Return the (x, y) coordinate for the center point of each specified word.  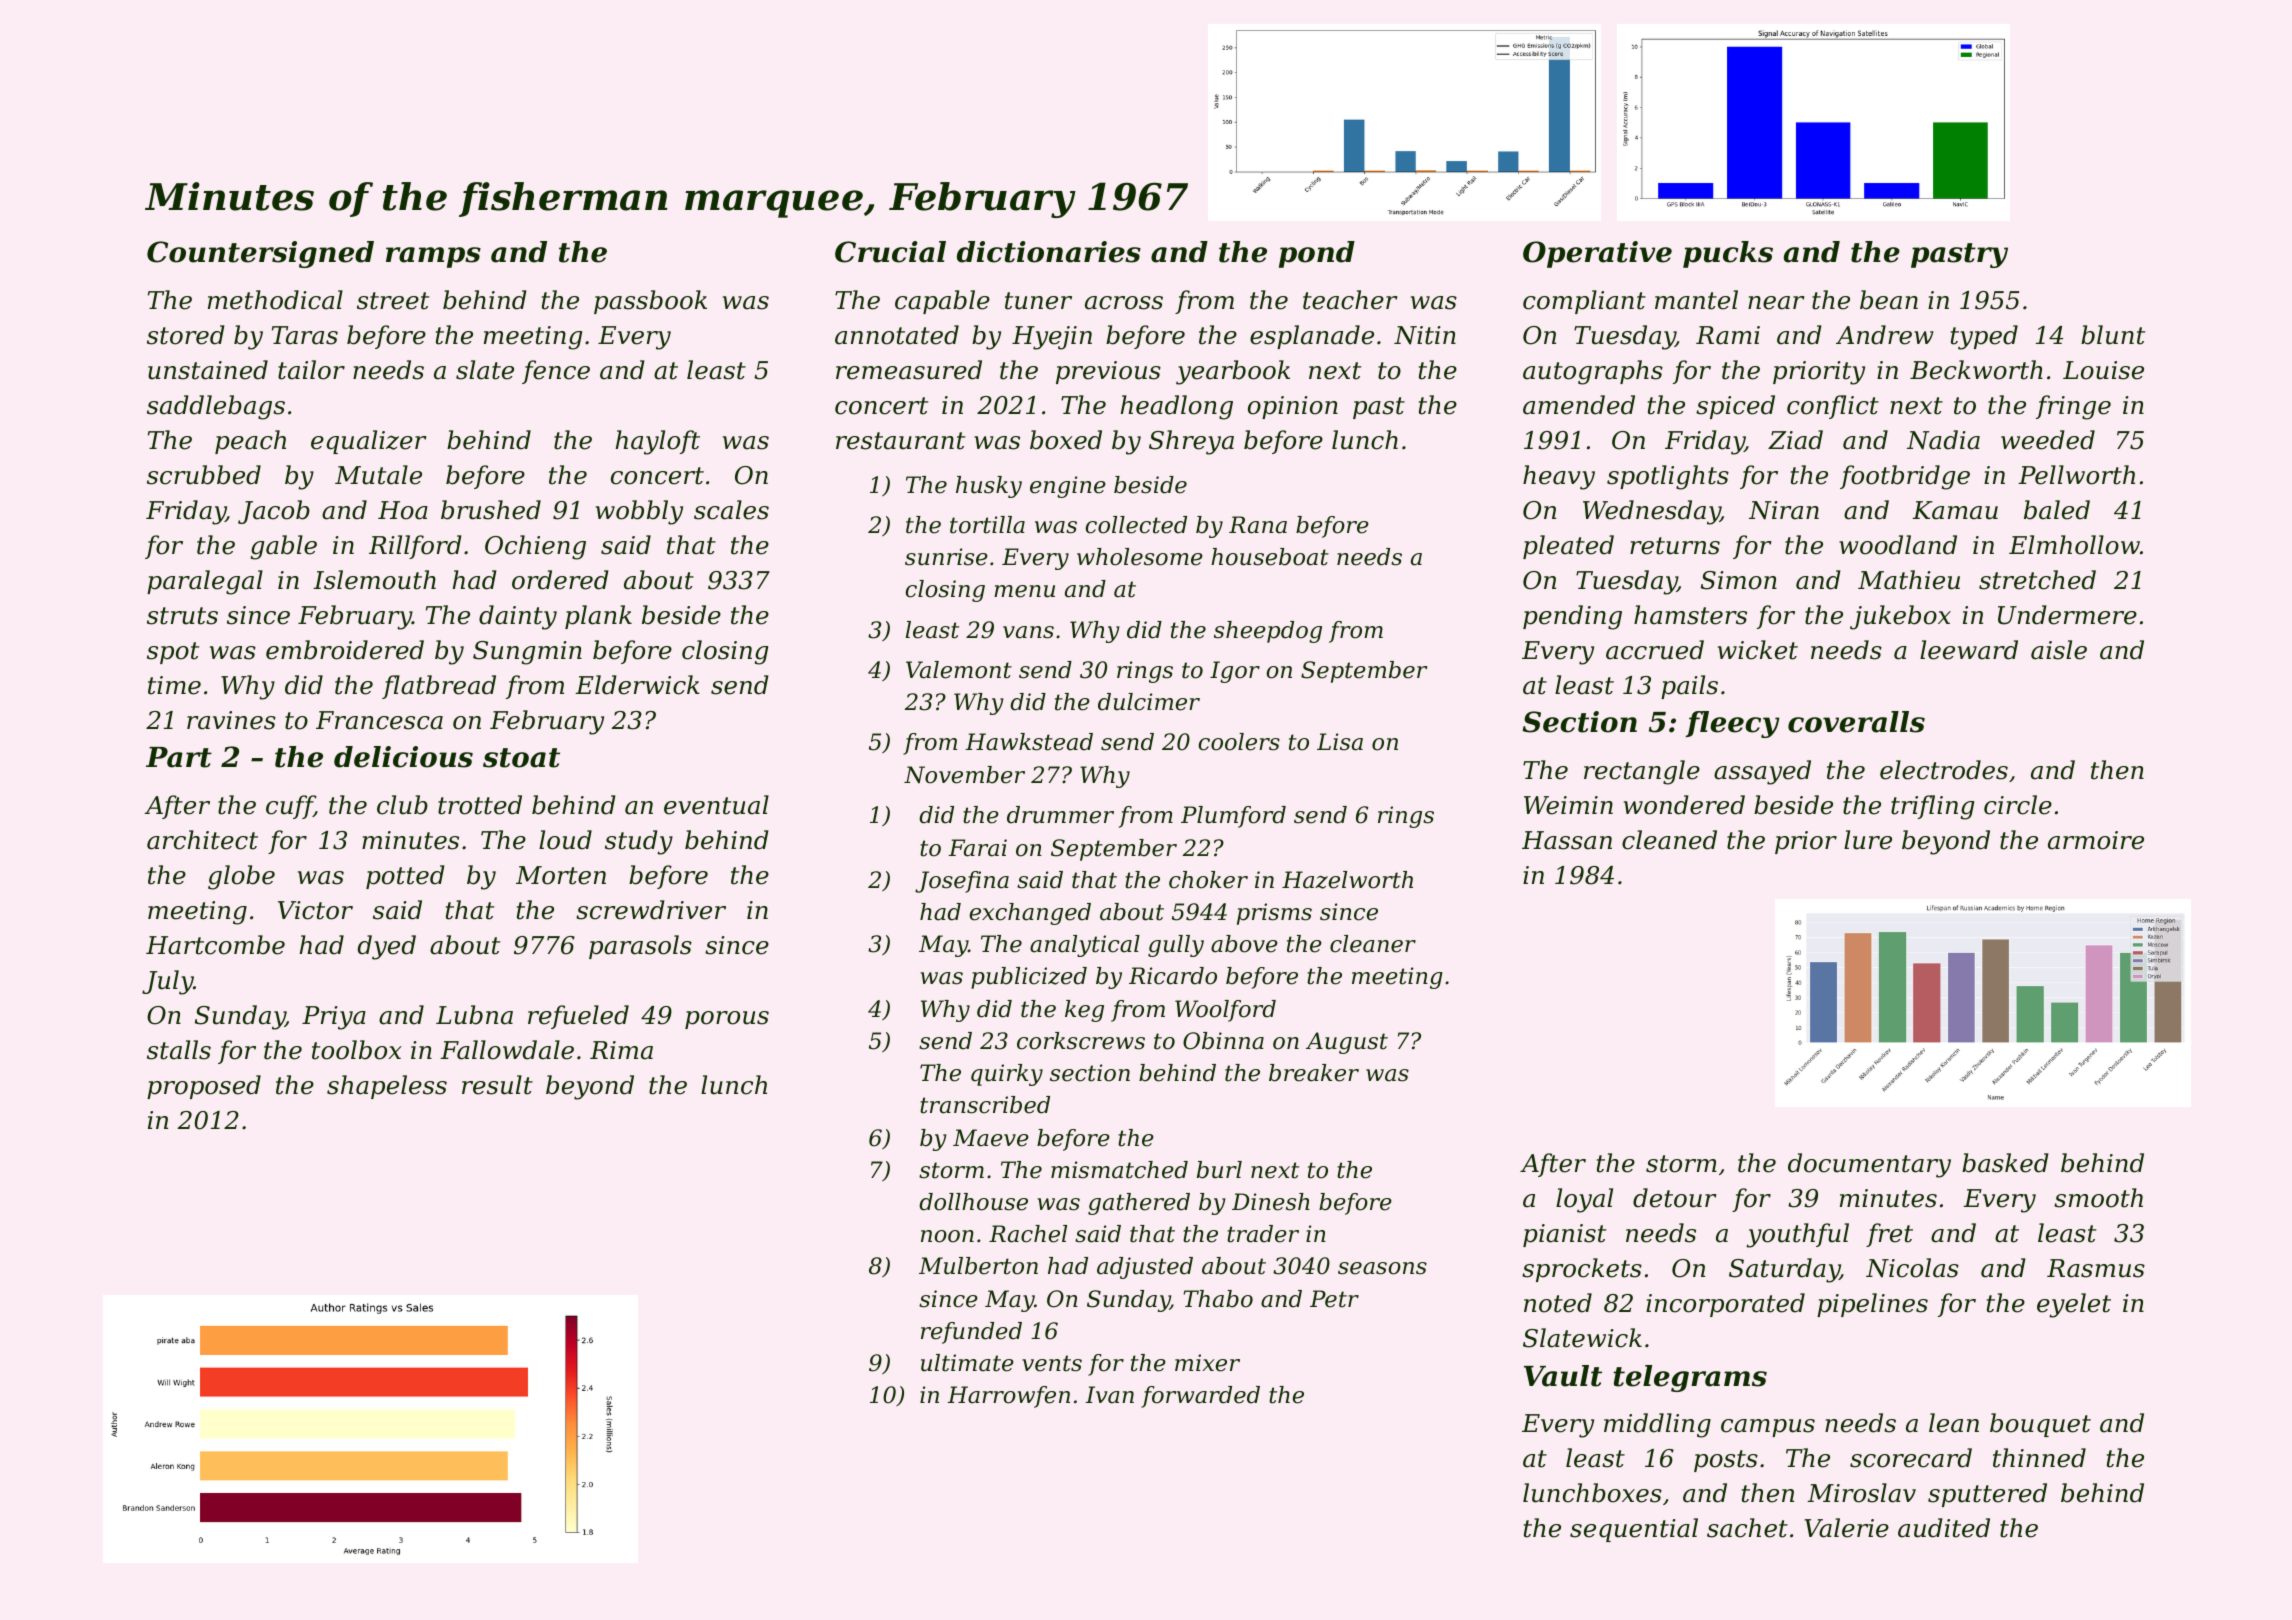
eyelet (2074, 1305)
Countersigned (260, 254)
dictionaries (1049, 252)
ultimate (967, 1363)
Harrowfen (1008, 1397)
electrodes (1944, 770)
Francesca (379, 720)
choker (1208, 880)
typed (1984, 337)
